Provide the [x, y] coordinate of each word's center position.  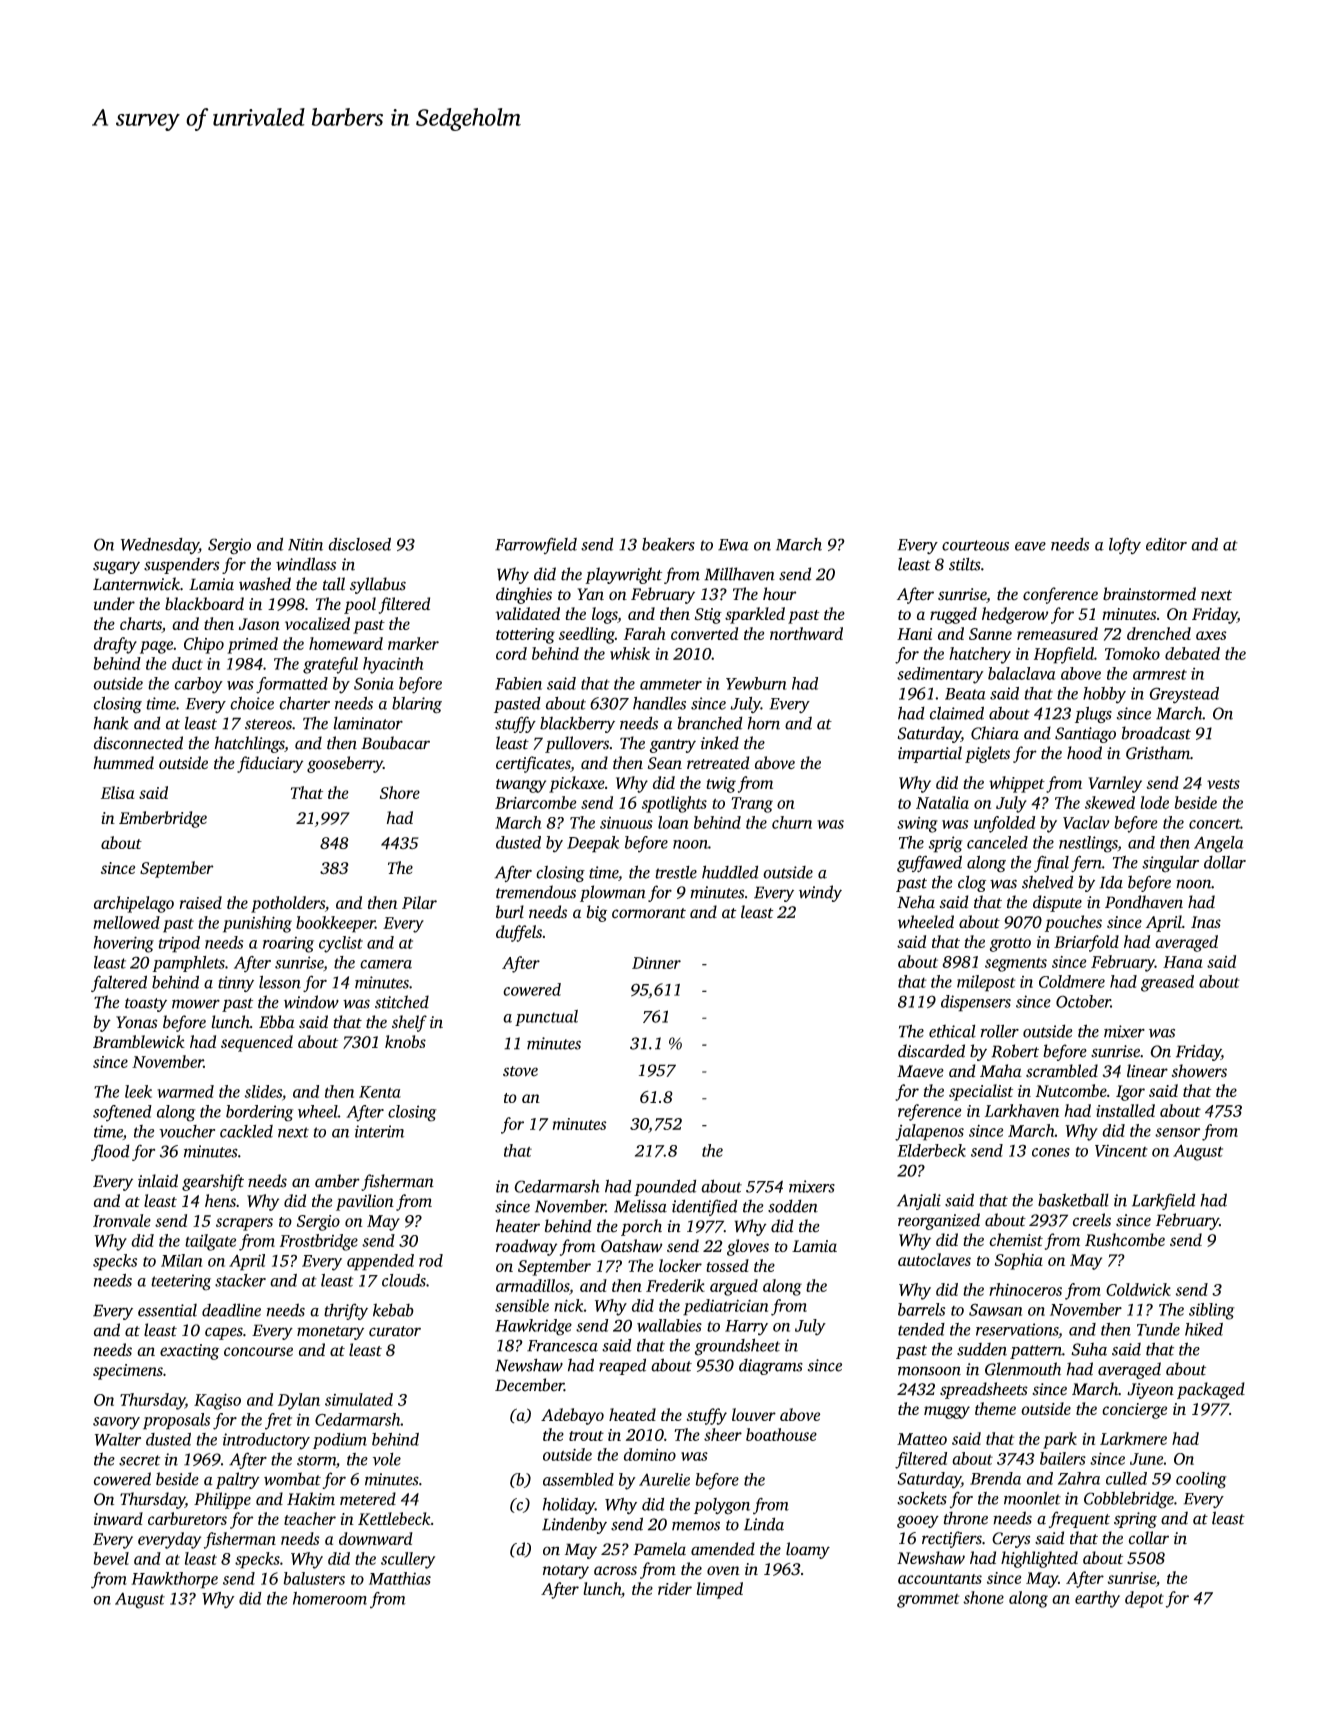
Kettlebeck [394, 1518]
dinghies [524, 595]
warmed [185, 1091]
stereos [268, 724]
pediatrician [725, 1307]
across [615, 1570]
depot [1144, 1599]
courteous [975, 545]
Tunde [1158, 1329]
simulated [359, 1399]
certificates [533, 764]
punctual [546, 1018]
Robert [1015, 1051]
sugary [116, 567]
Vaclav [1086, 822]
